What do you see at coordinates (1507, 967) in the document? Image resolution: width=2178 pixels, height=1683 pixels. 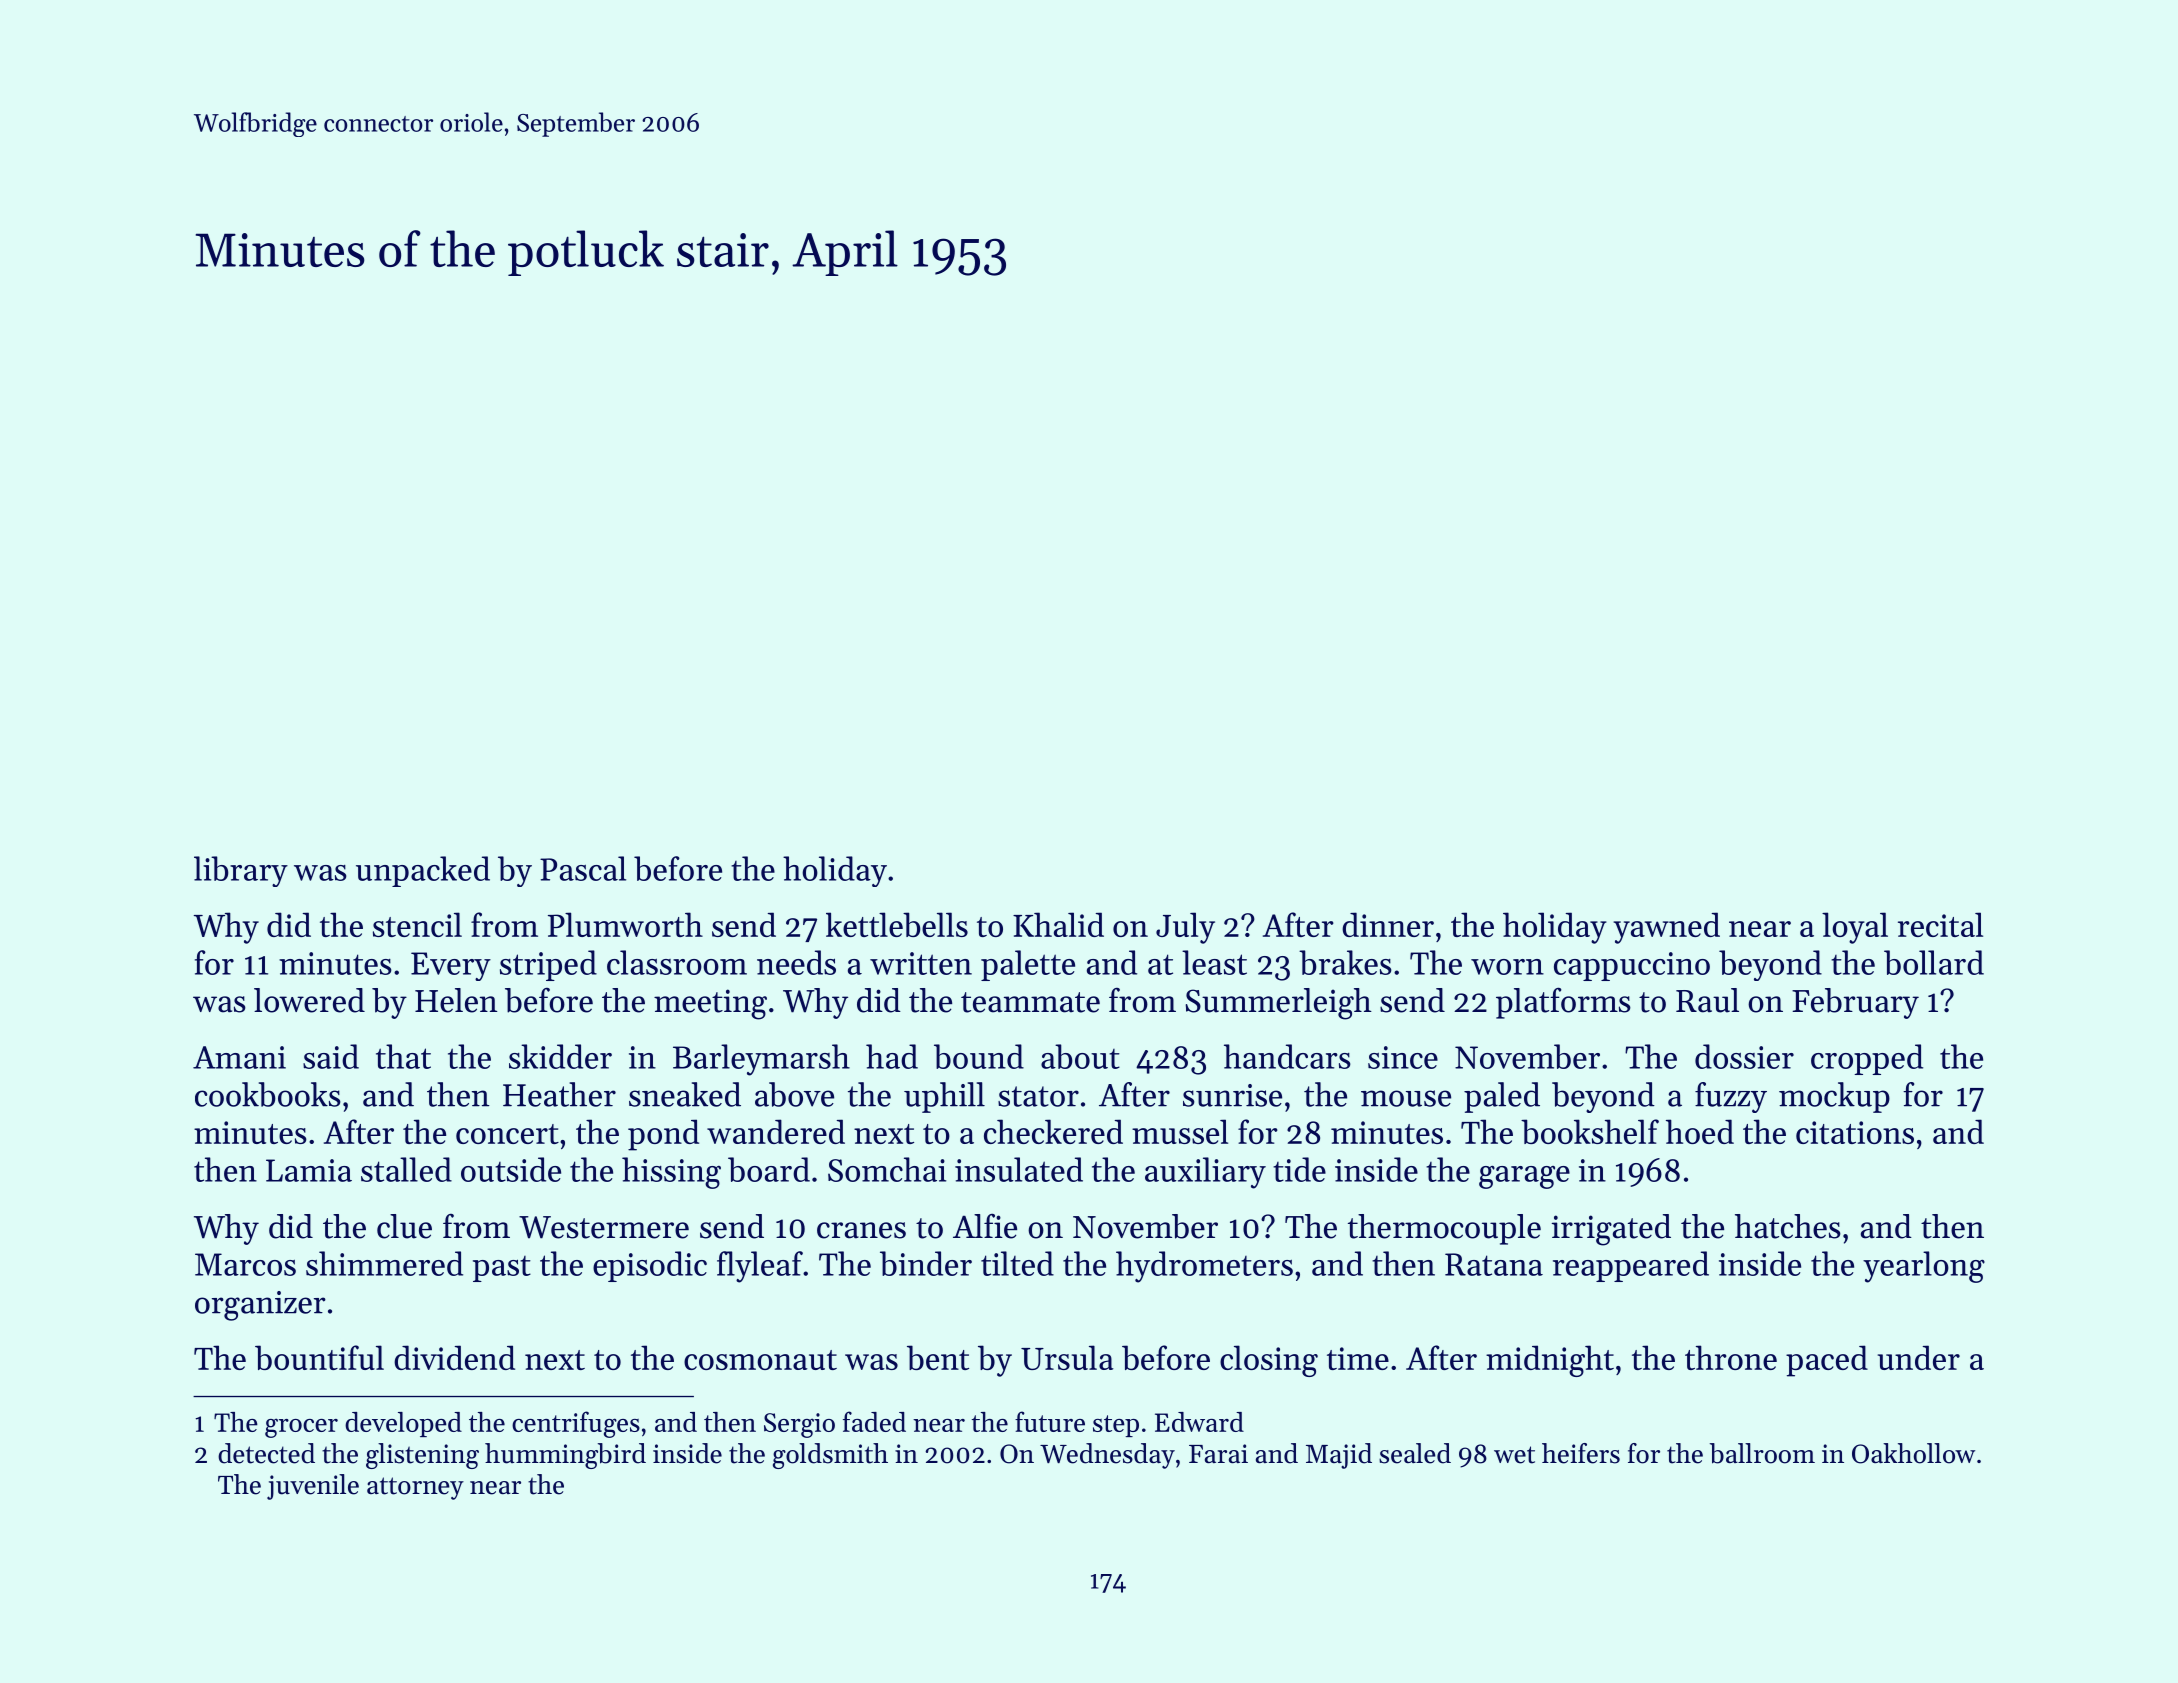 I see `worn` at bounding box center [1507, 967].
